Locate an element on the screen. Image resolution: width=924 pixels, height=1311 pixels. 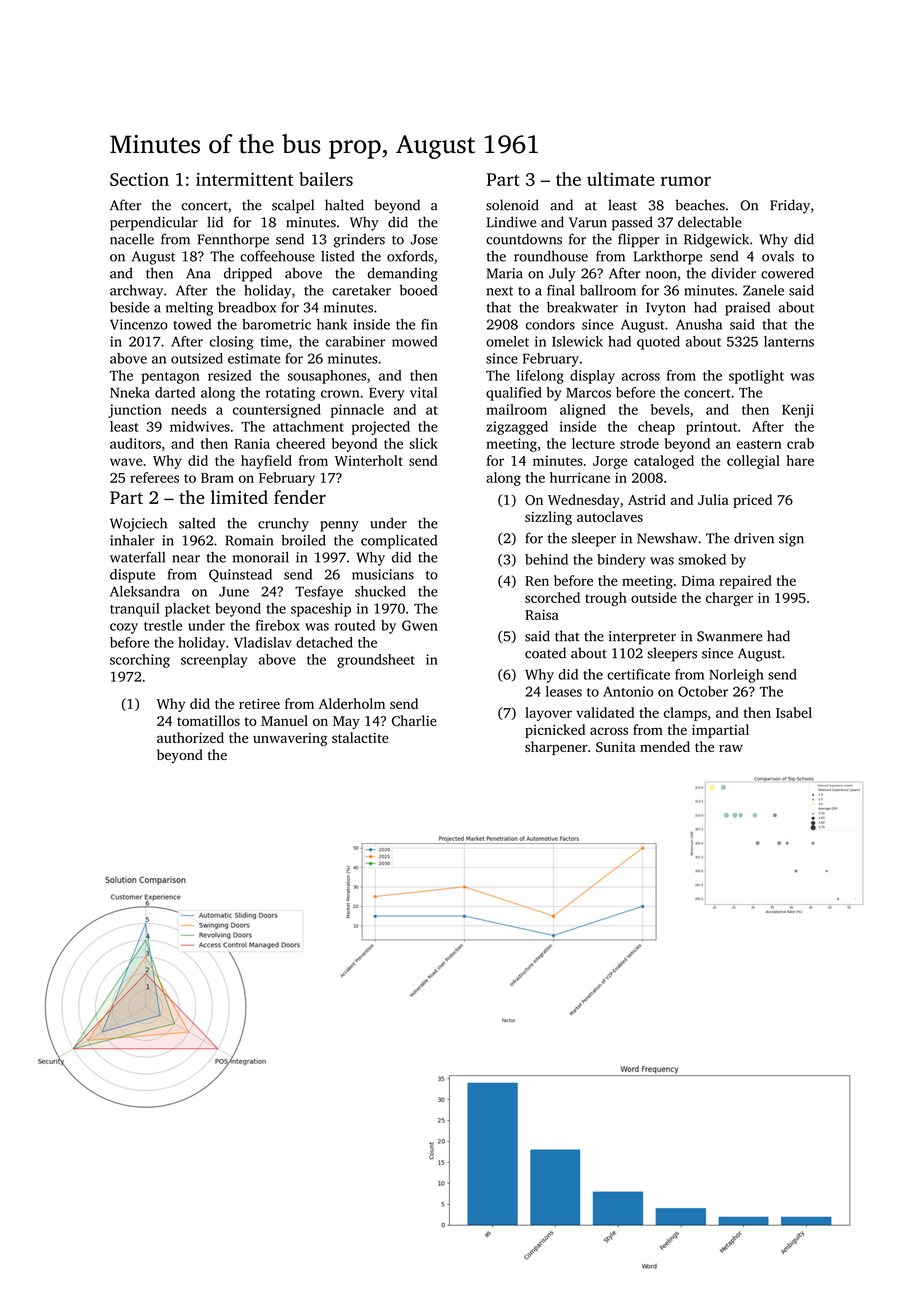
intermittent is located at coordinates (244, 179).
